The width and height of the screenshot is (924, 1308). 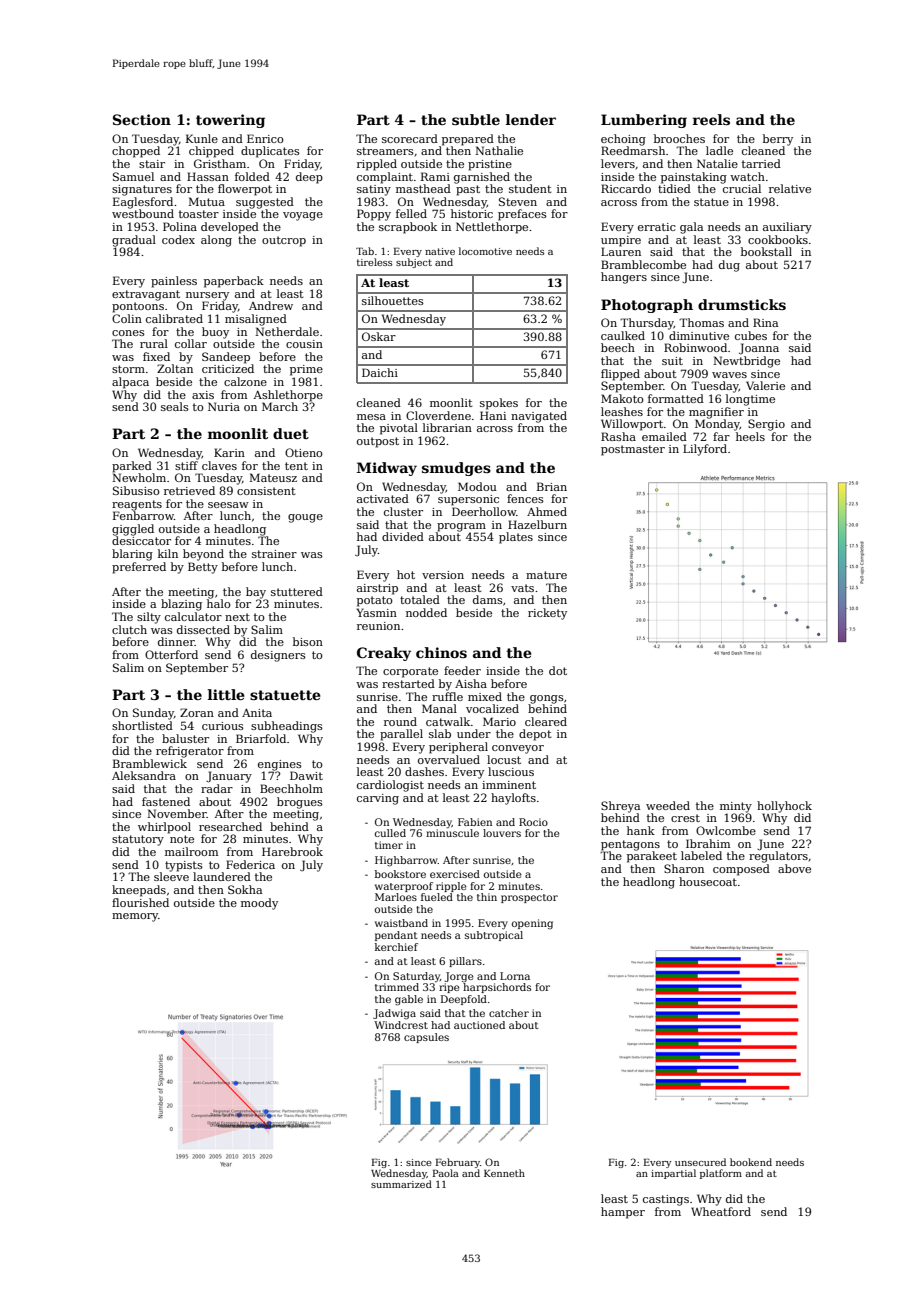 I want to click on Kunle, so click(x=202, y=138).
